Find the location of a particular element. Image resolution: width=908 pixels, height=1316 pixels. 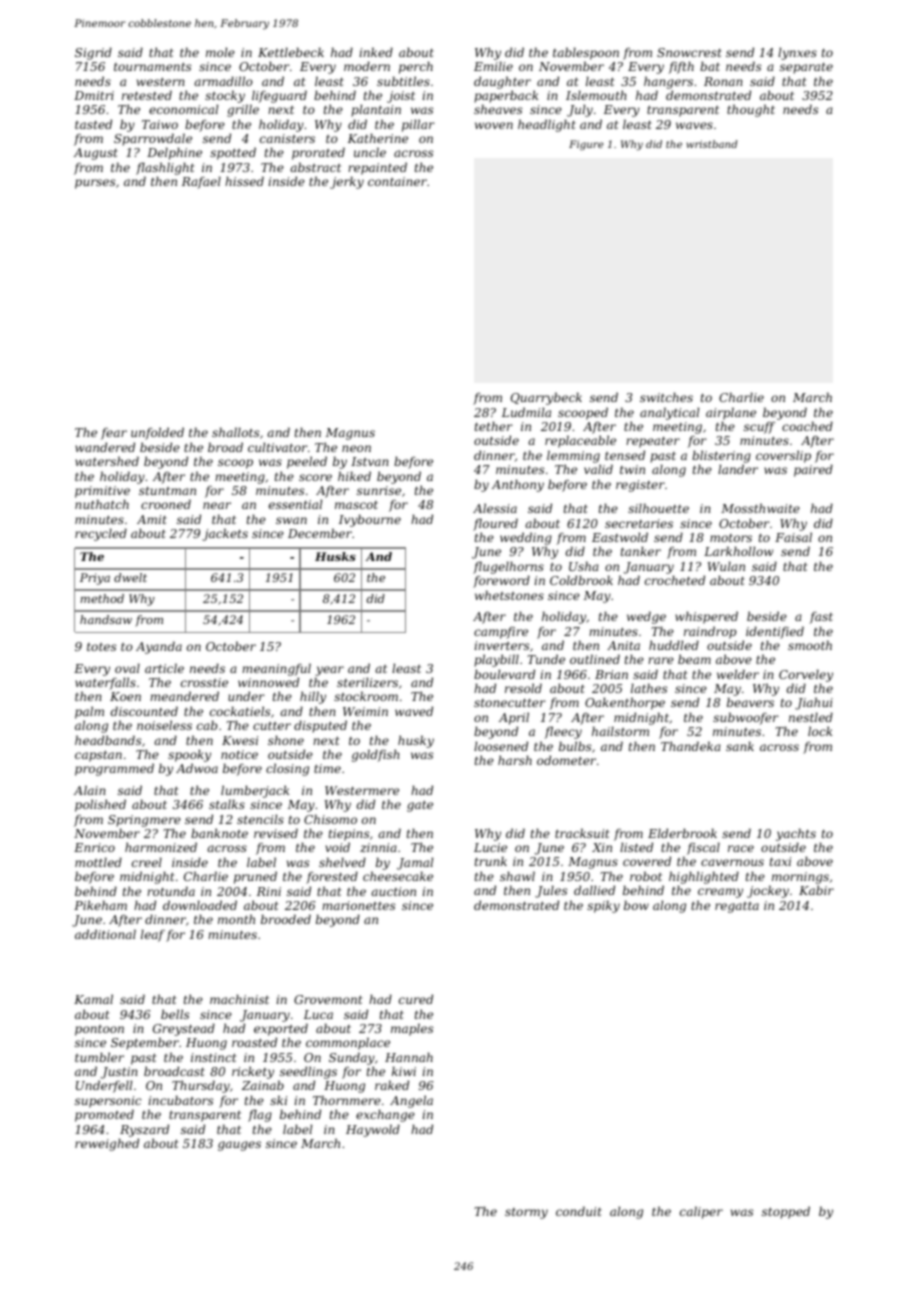

airplane is located at coordinates (731, 413).
